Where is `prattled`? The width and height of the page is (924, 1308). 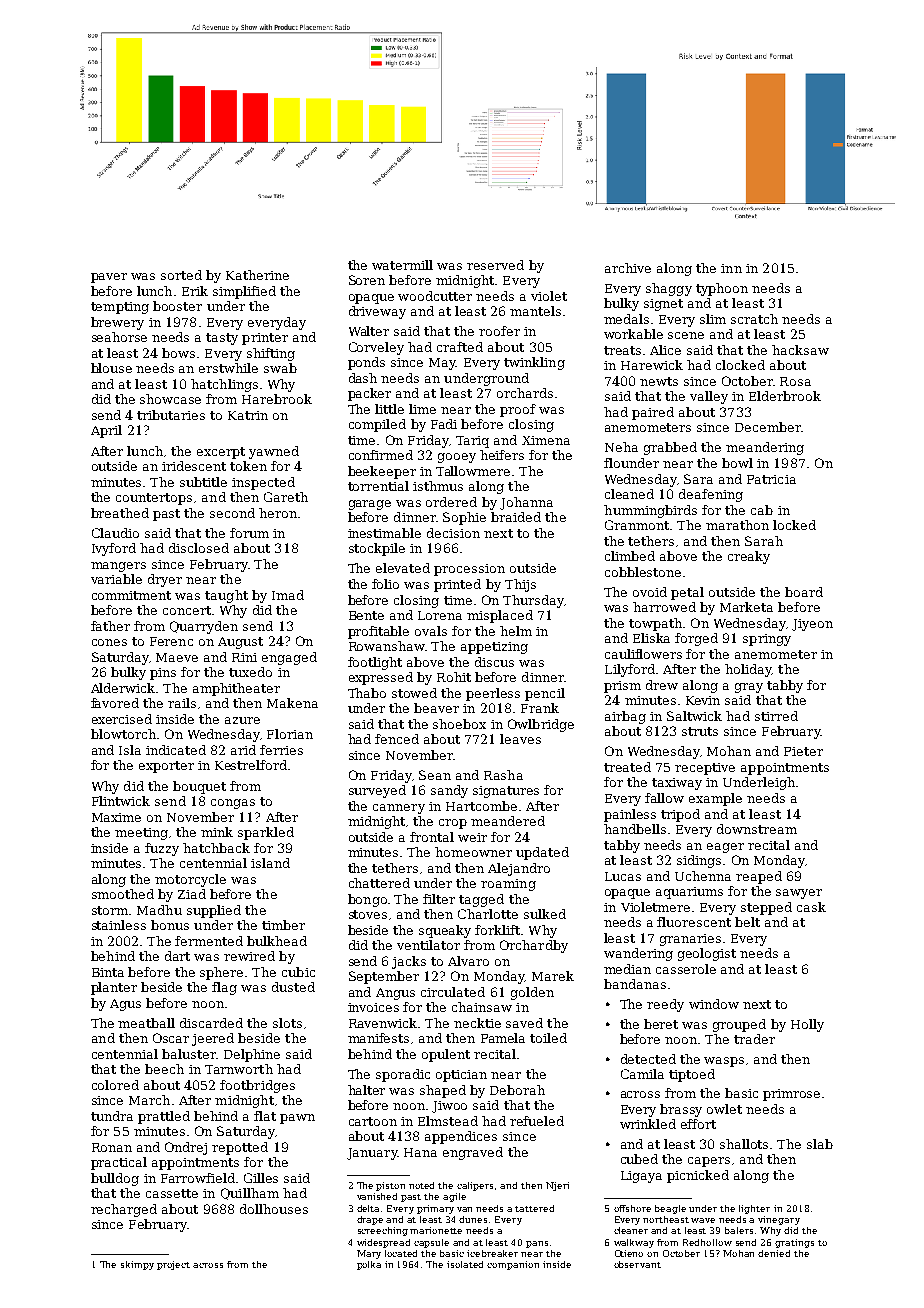 prattled is located at coordinates (164, 1117).
